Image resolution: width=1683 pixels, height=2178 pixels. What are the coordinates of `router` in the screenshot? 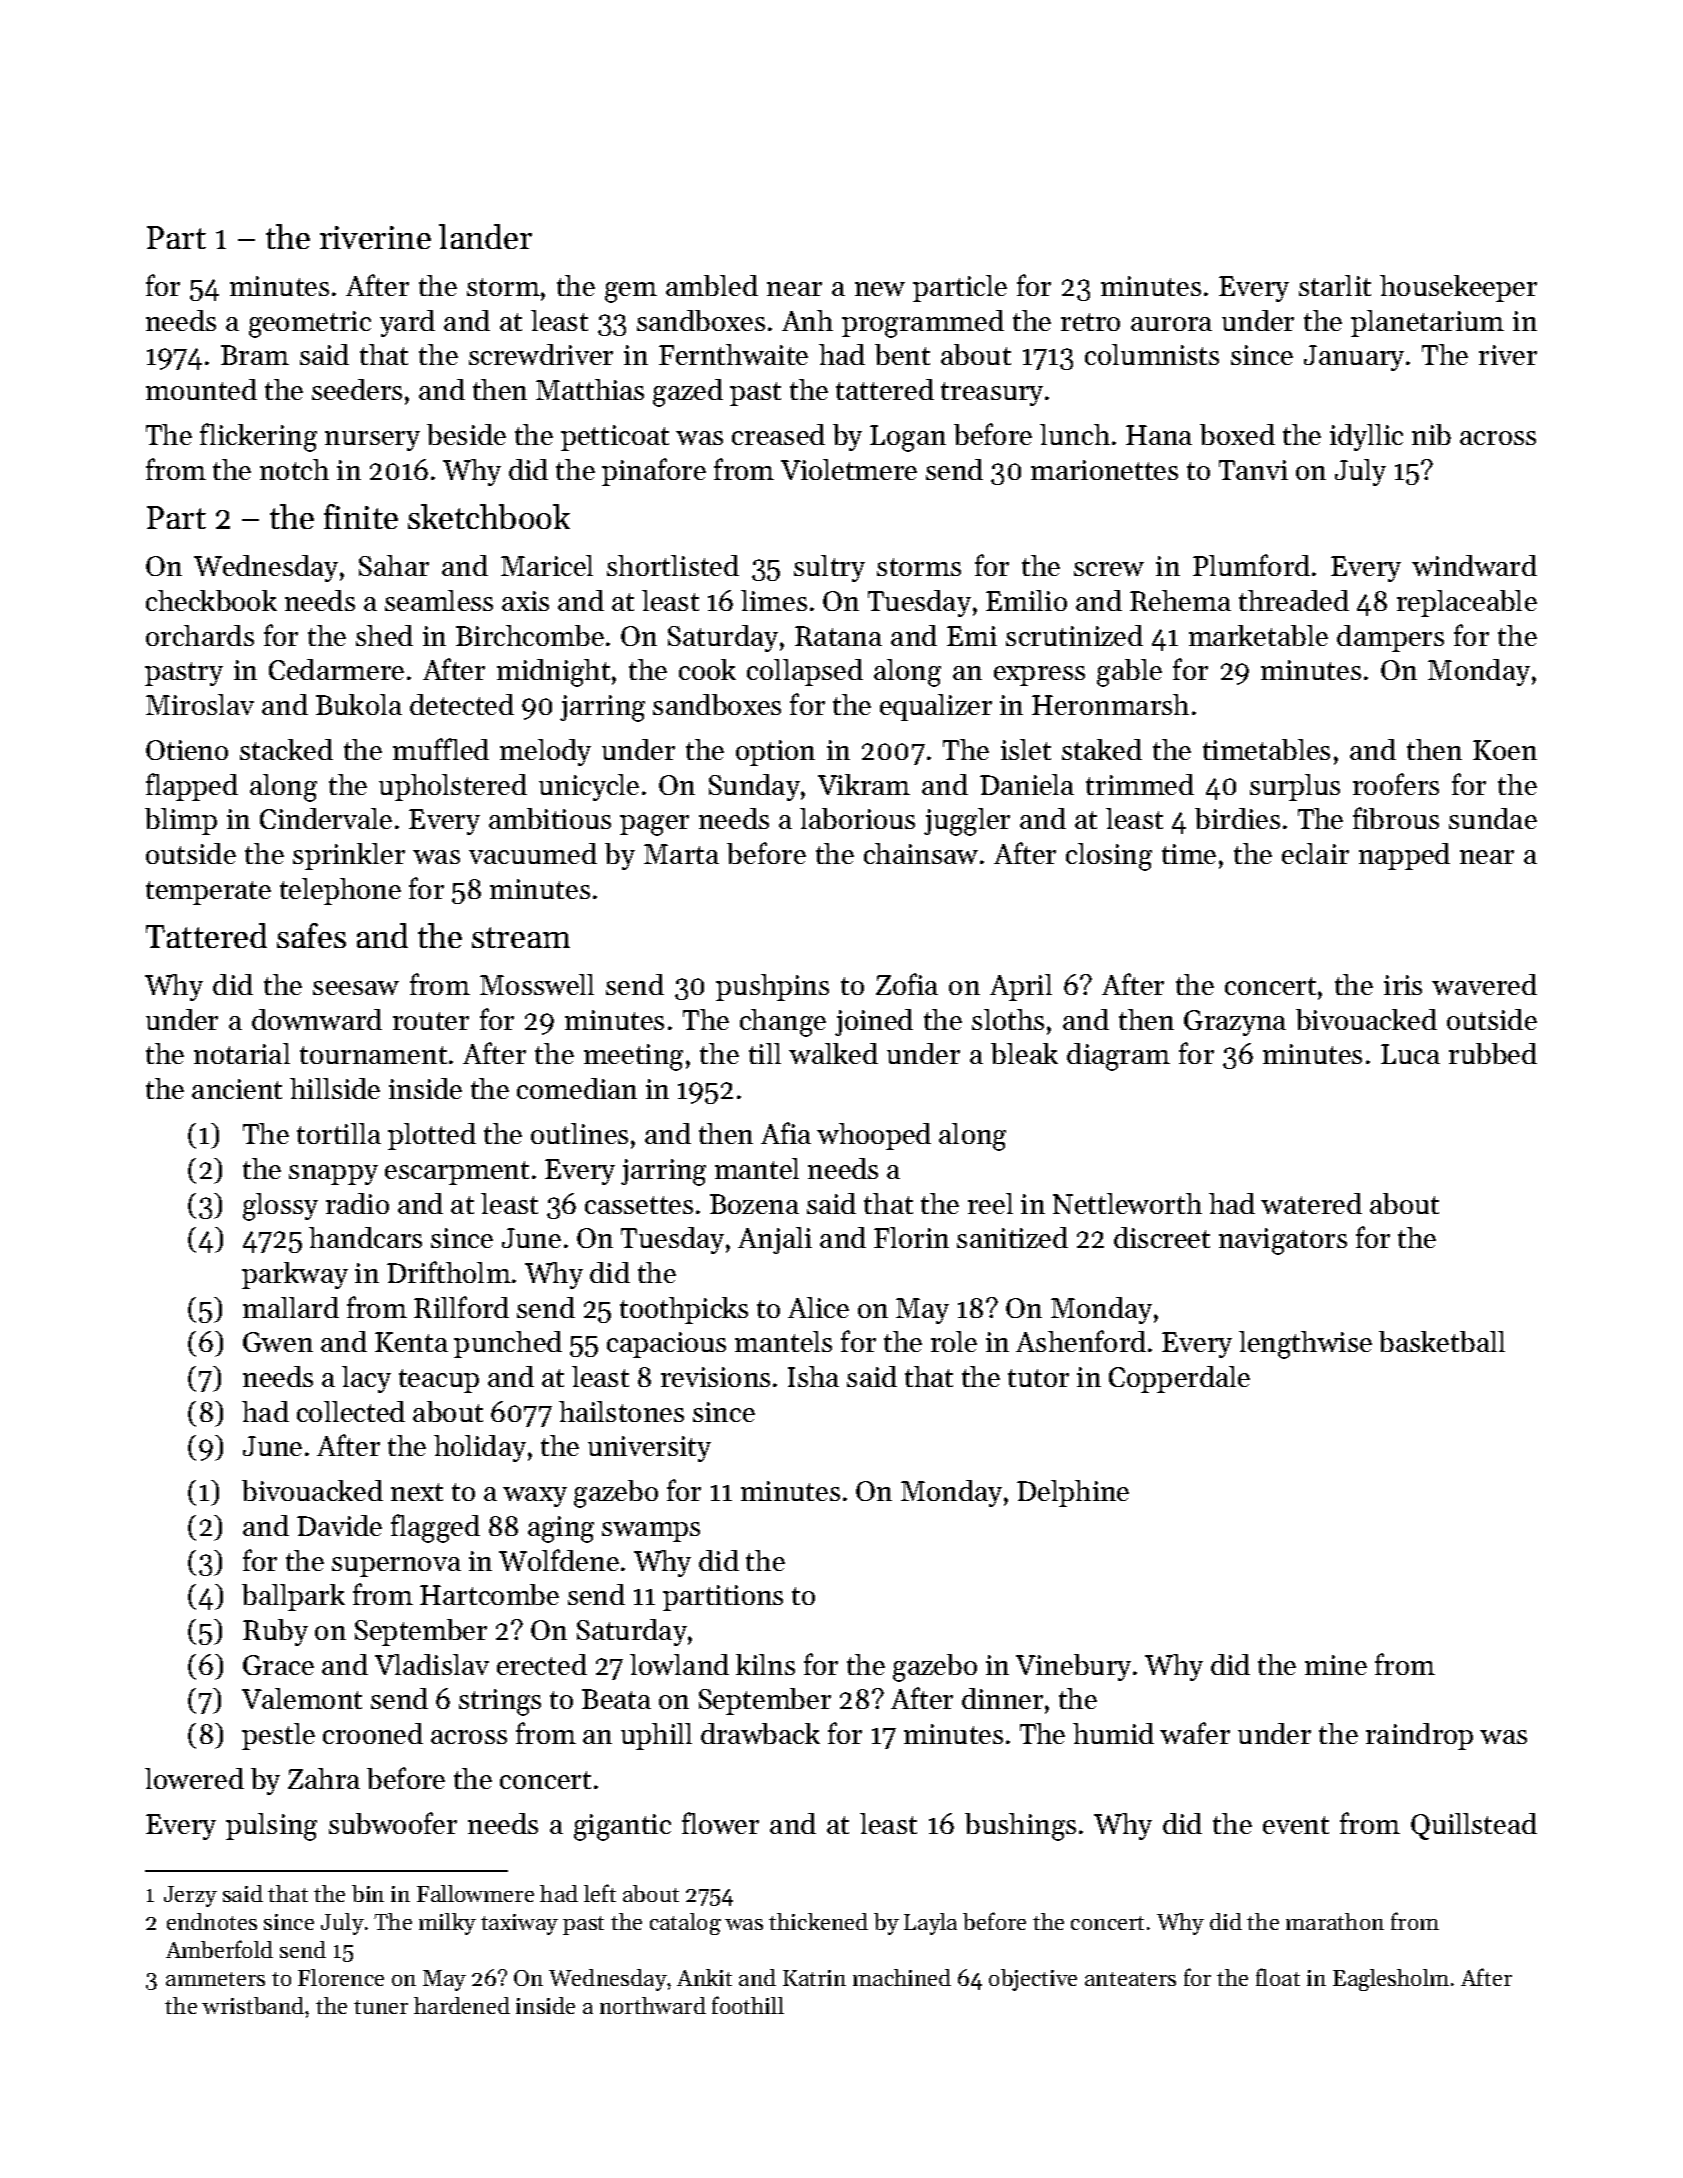 It's located at (431, 1021).
